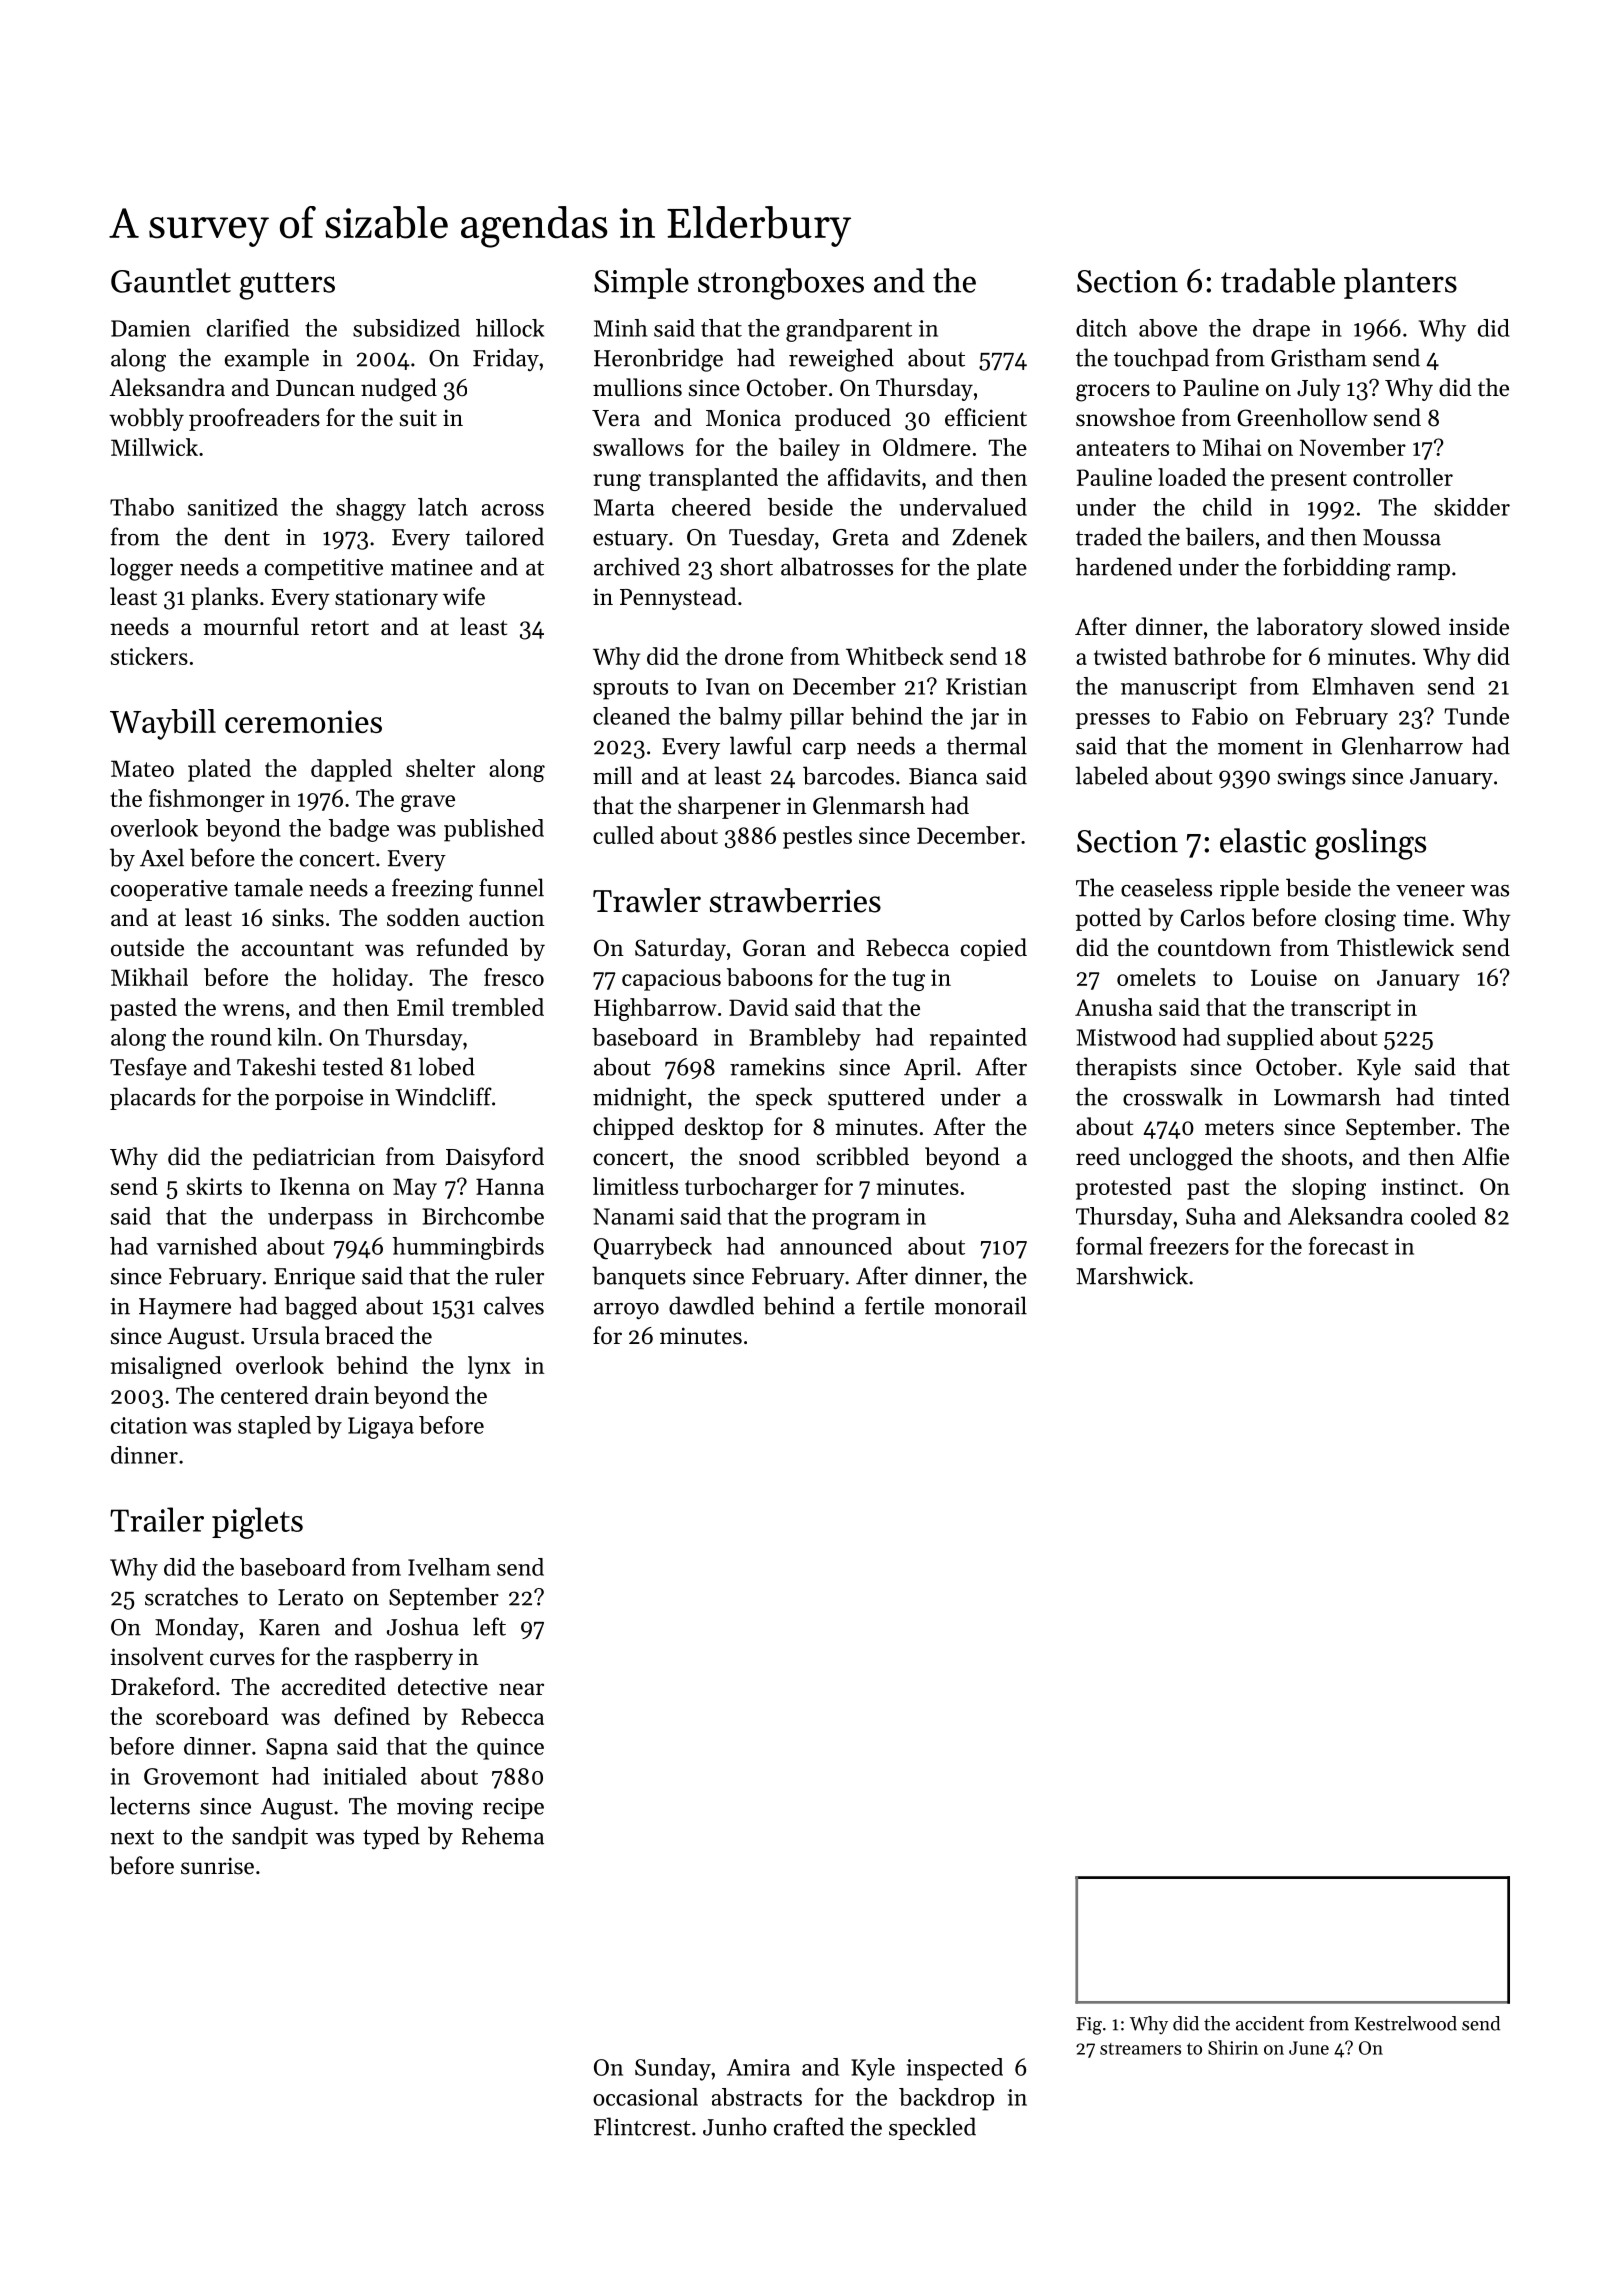  What do you see at coordinates (645, 2097) in the document?
I see `occasional` at bounding box center [645, 2097].
